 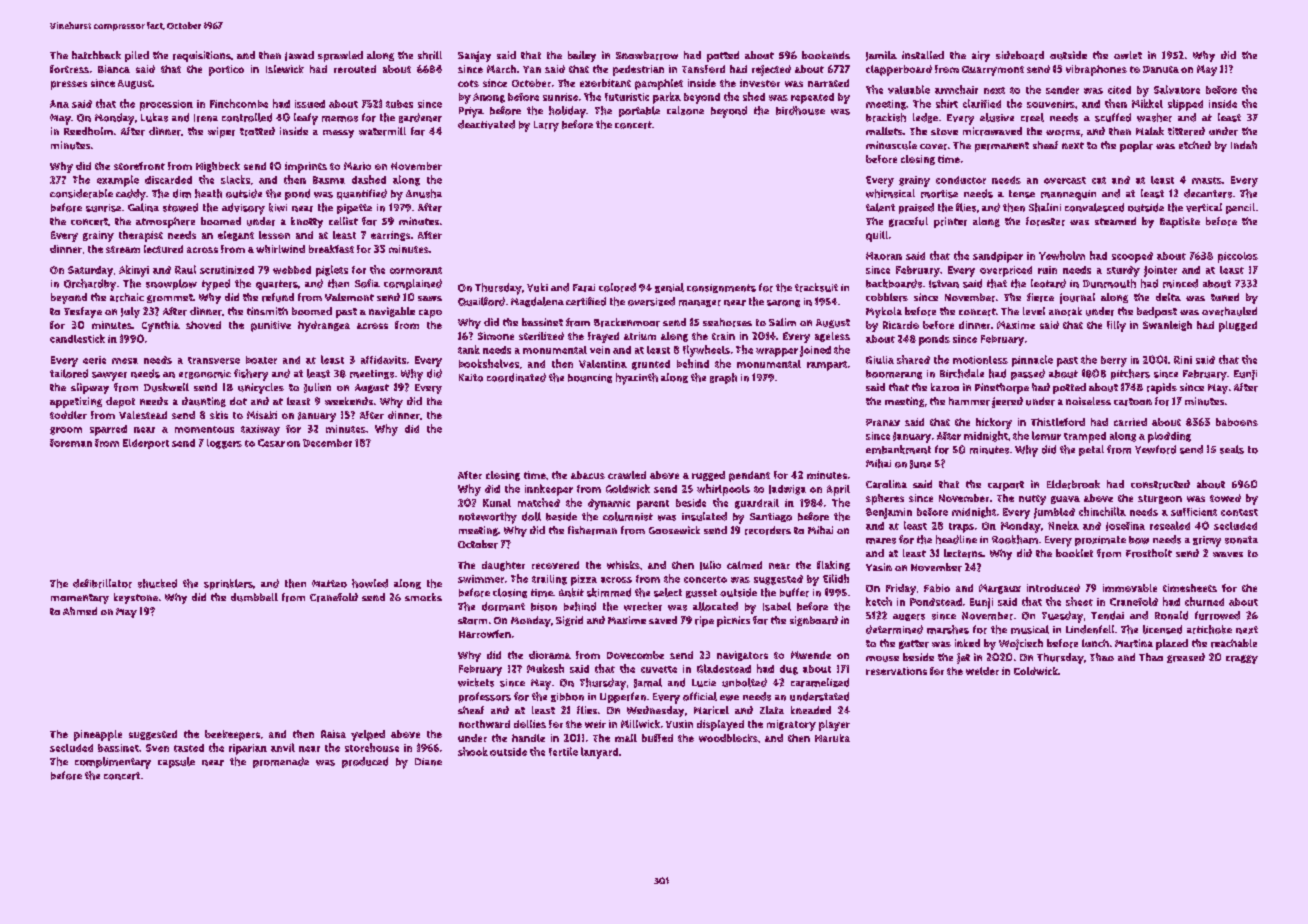 What do you see at coordinates (306, 167) in the image?
I see `imprints` at bounding box center [306, 167].
